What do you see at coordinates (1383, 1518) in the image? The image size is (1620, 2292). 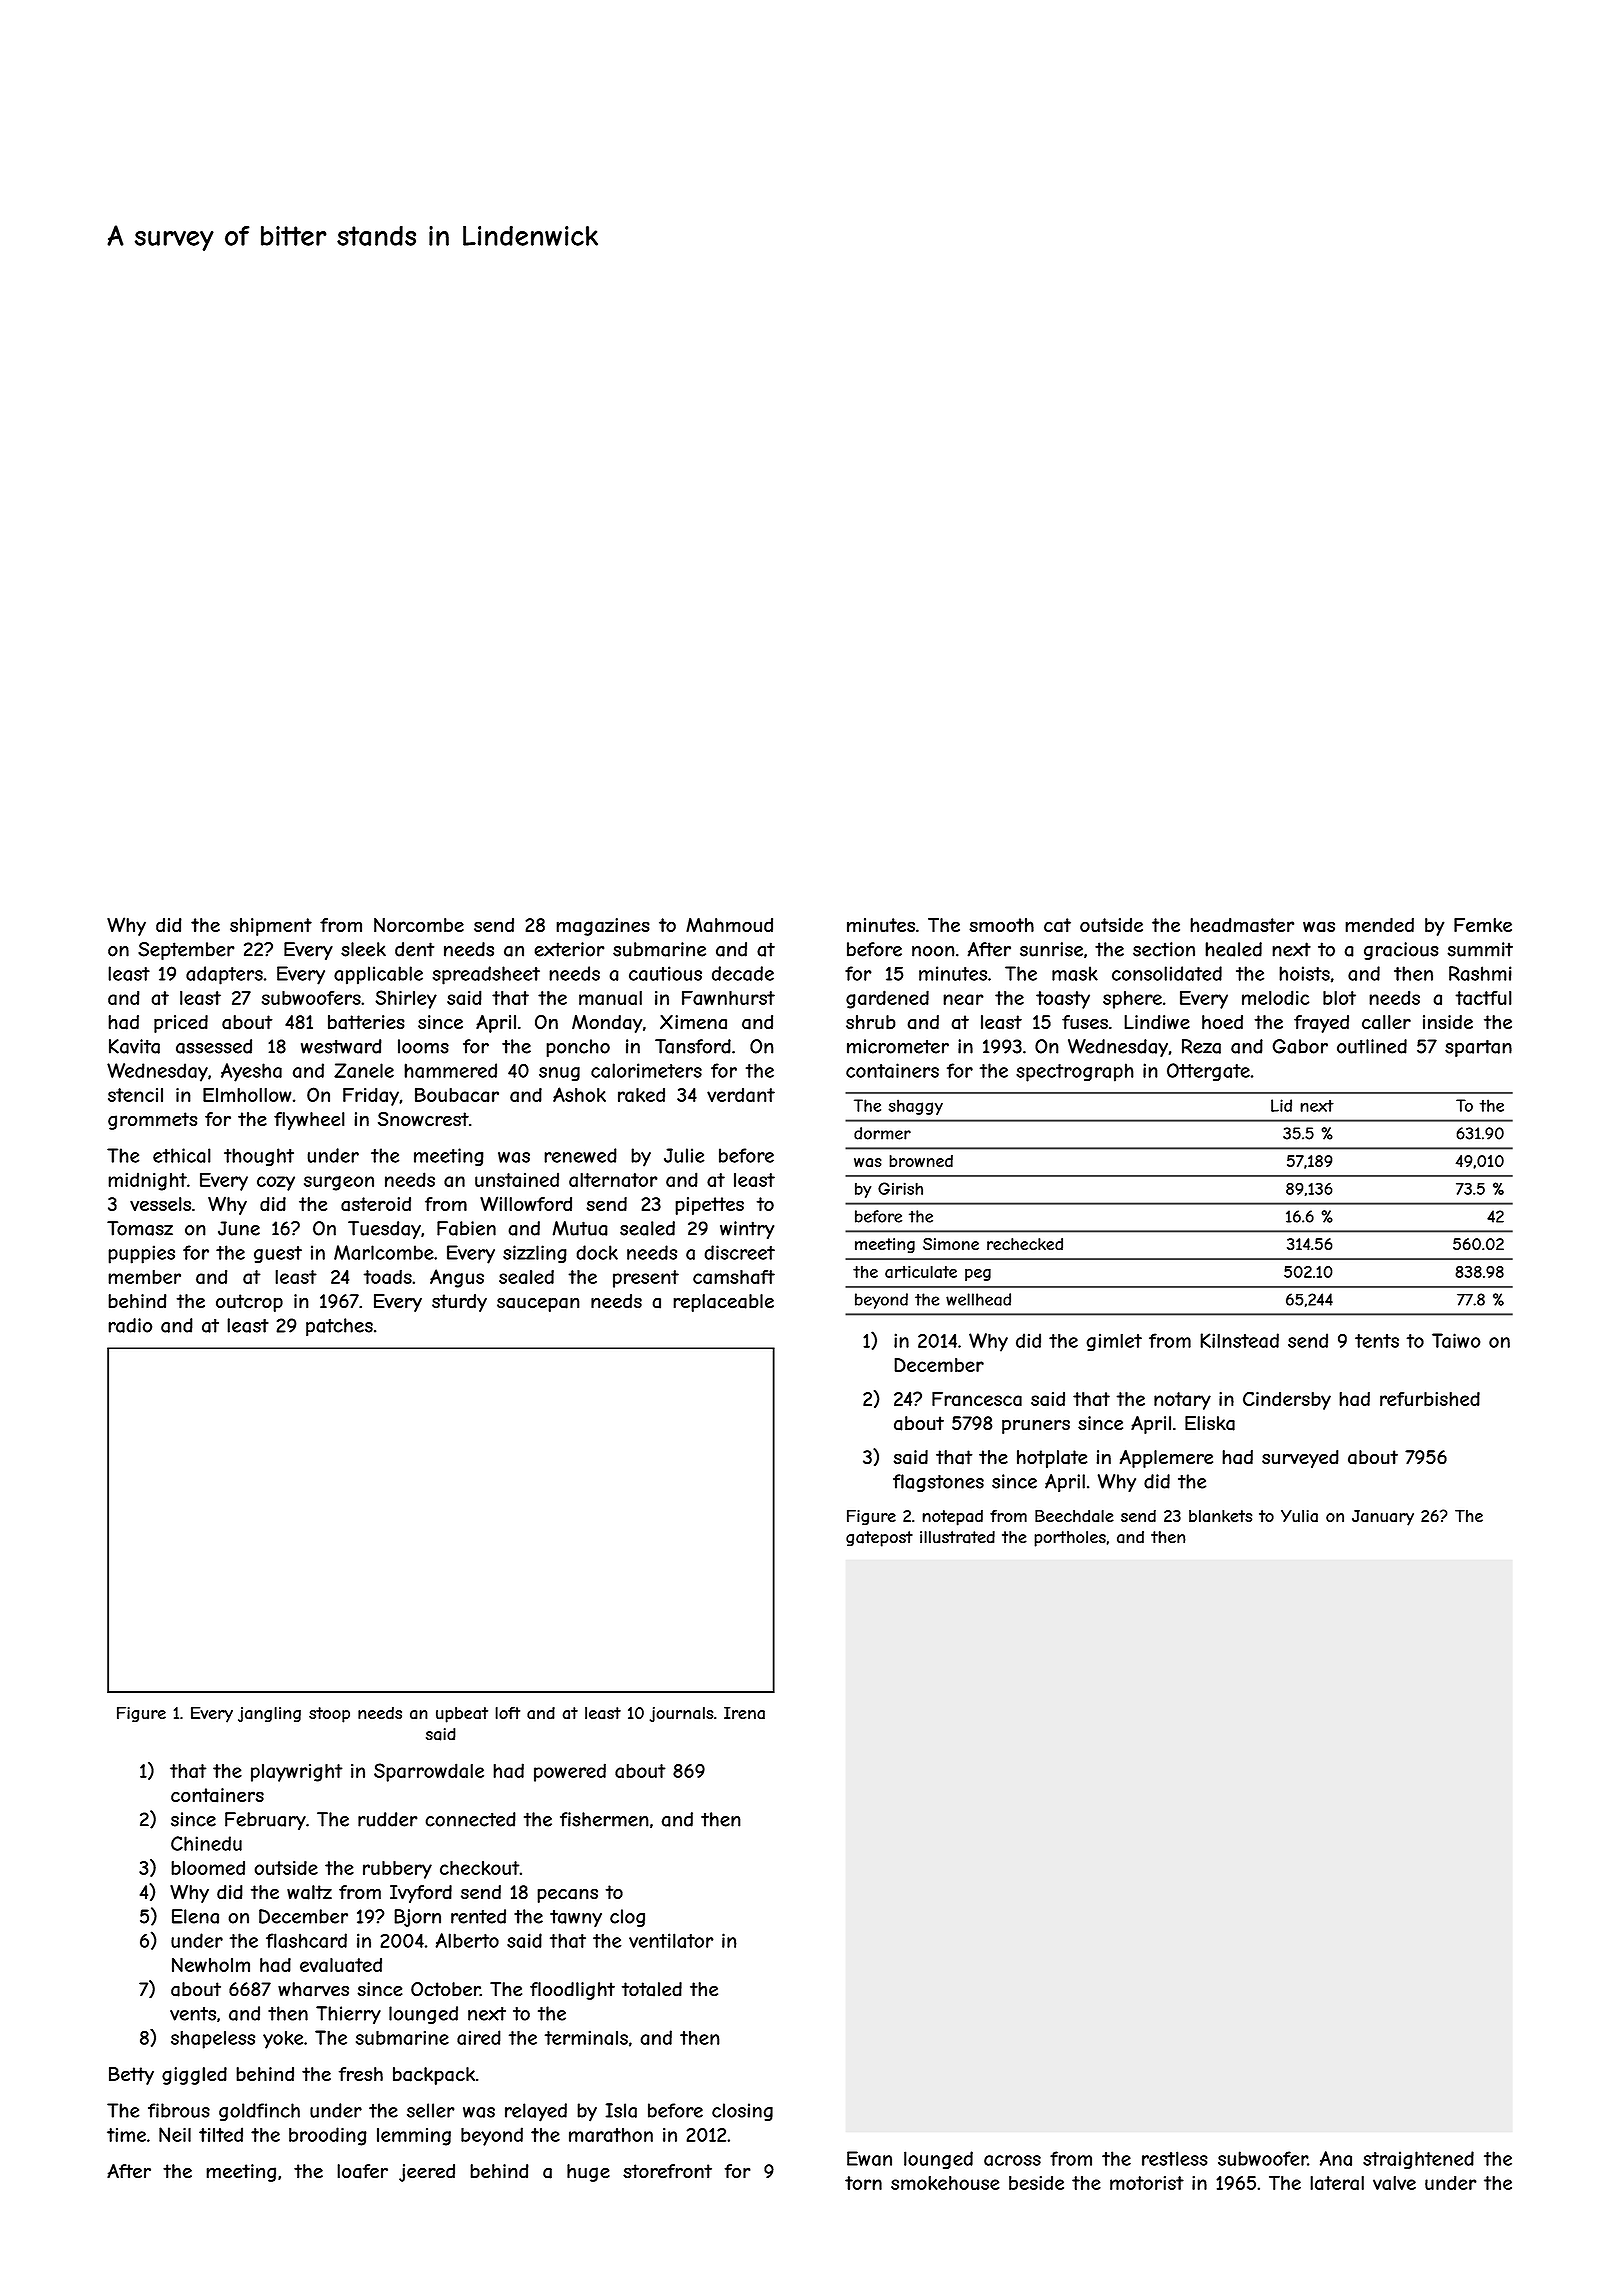 I see `January` at bounding box center [1383, 1518].
